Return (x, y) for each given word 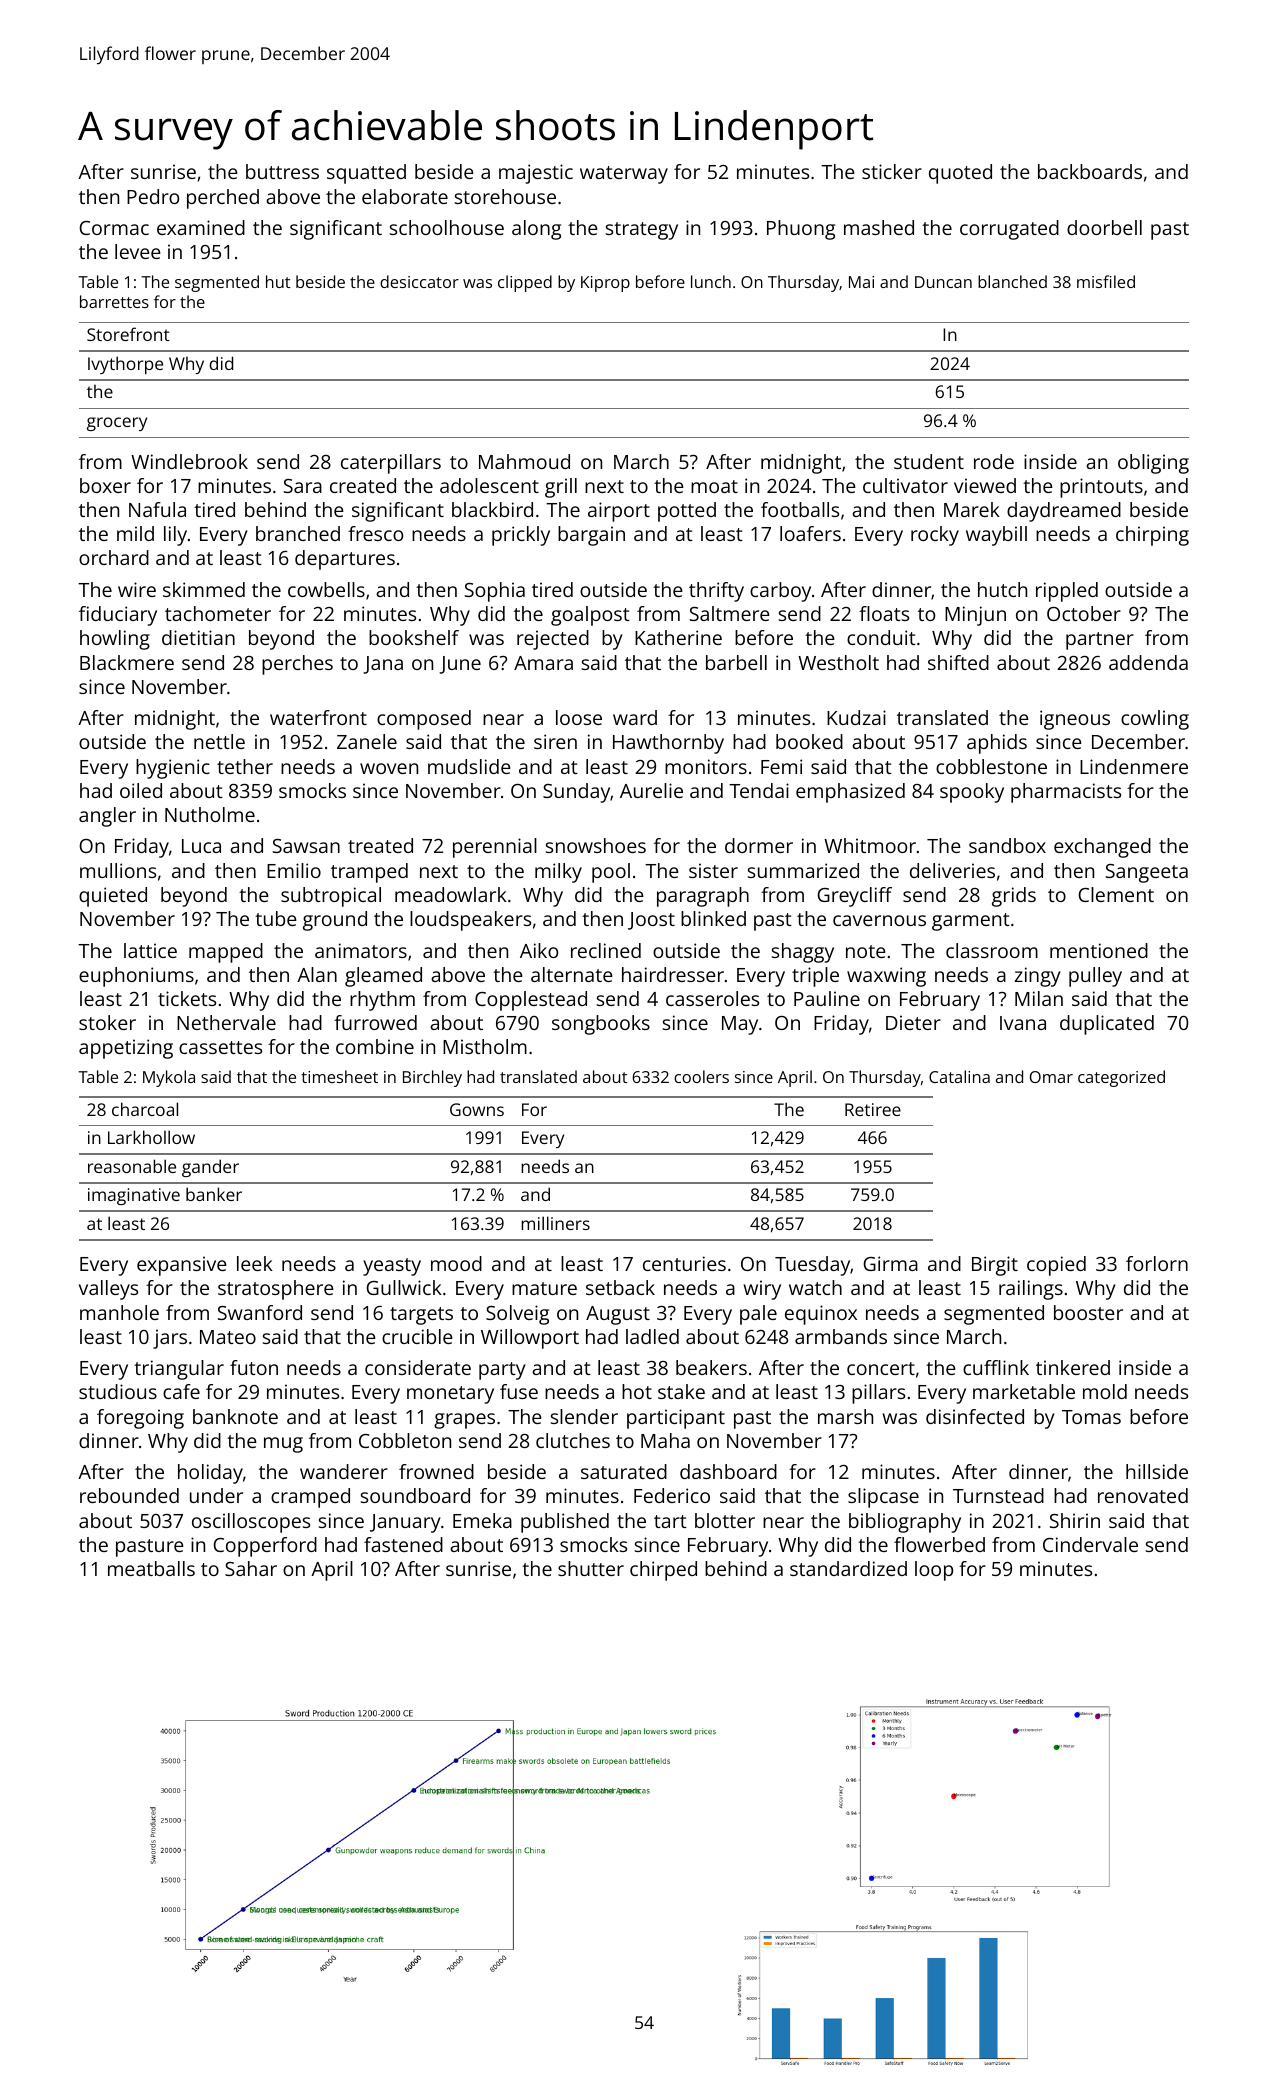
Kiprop (605, 284)
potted (687, 512)
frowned (436, 1471)
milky (558, 873)
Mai (861, 282)
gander (210, 1168)
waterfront (318, 717)
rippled (1067, 592)
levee (138, 251)
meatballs (151, 1568)
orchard (114, 557)
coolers (701, 1076)
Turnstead (998, 1495)
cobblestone (991, 766)
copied (1056, 1266)
